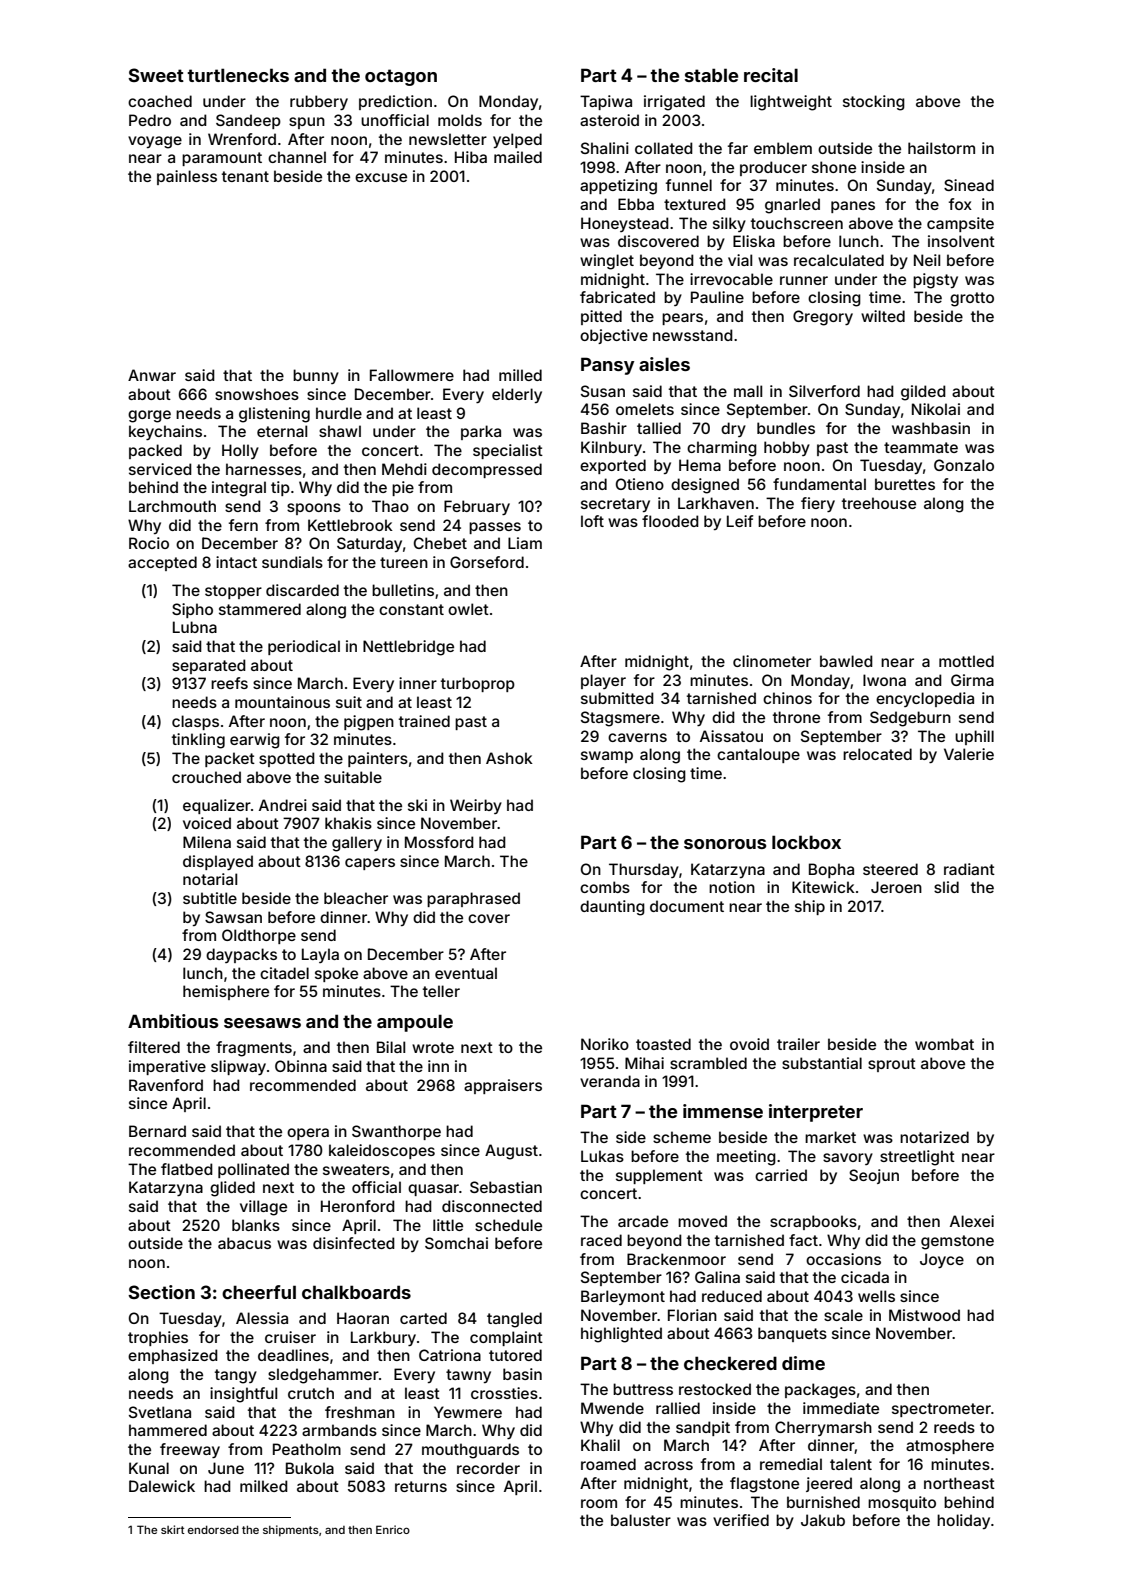  Describe the element at coordinates (401, 77) in the screenshot. I see `octagon` at that location.
